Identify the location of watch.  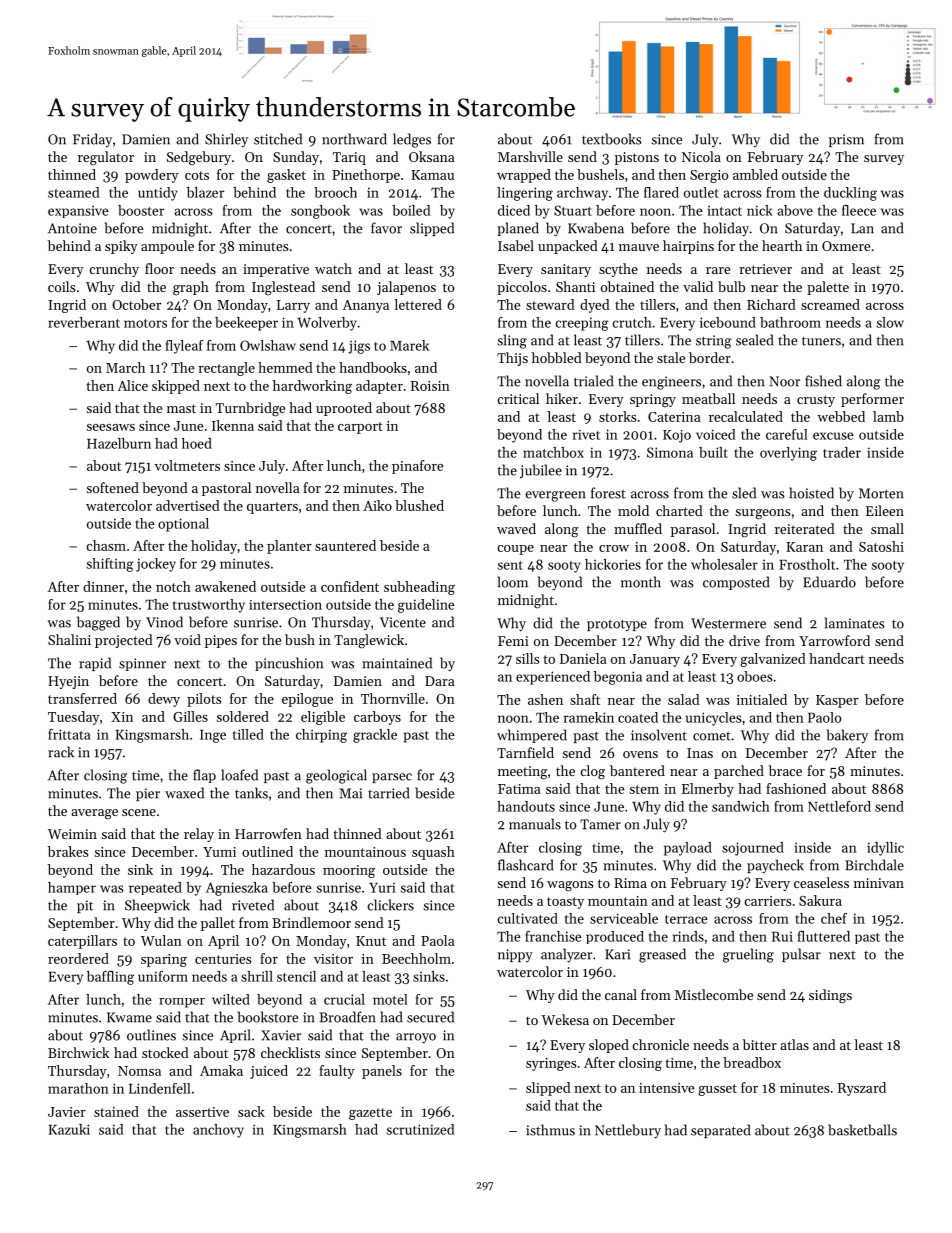
(333, 268).
